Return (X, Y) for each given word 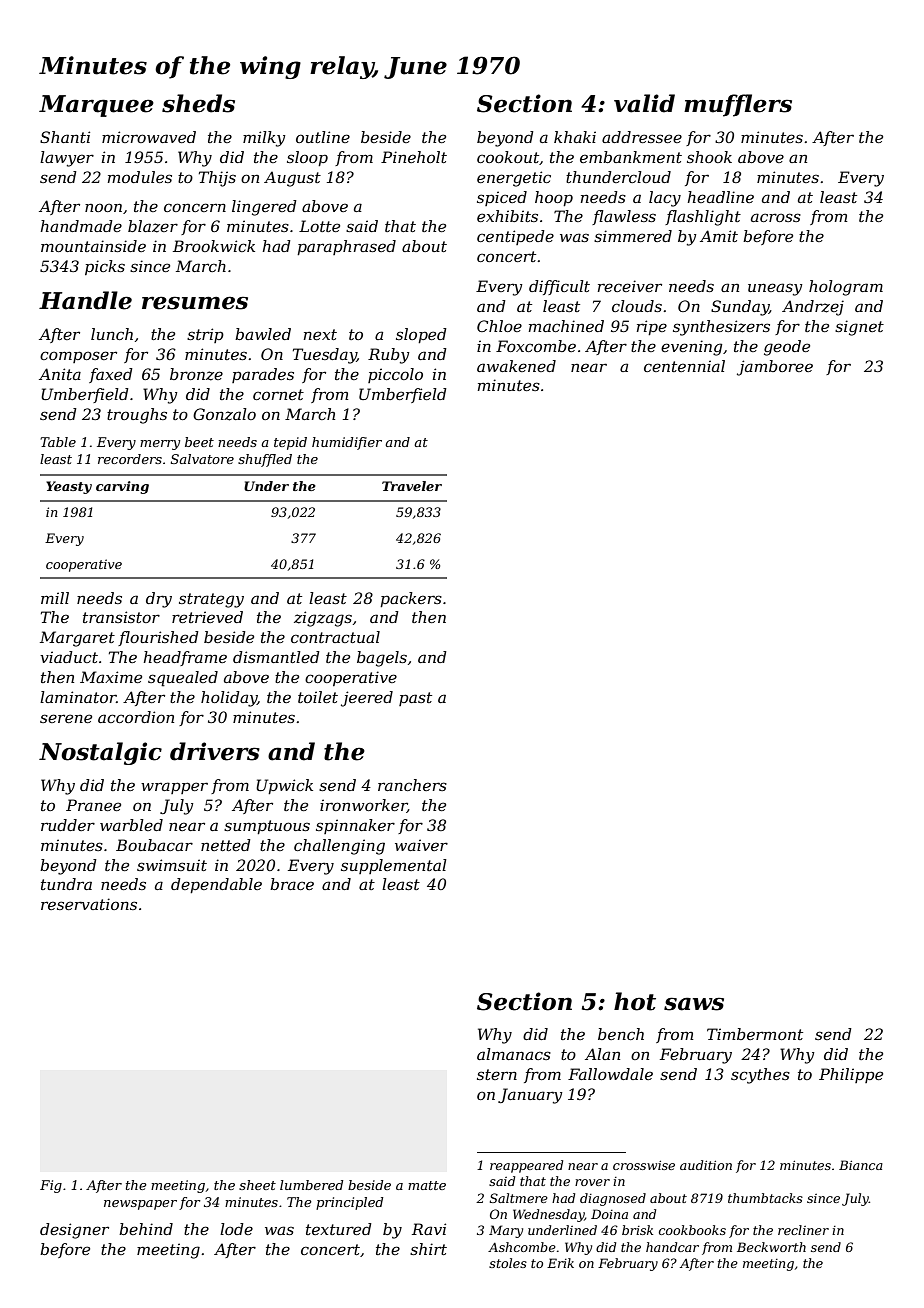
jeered (367, 699)
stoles (508, 1263)
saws (694, 1004)
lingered (264, 208)
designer (74, 1231)
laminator (78, 697)
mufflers (738, 105)
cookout (508, 157)
